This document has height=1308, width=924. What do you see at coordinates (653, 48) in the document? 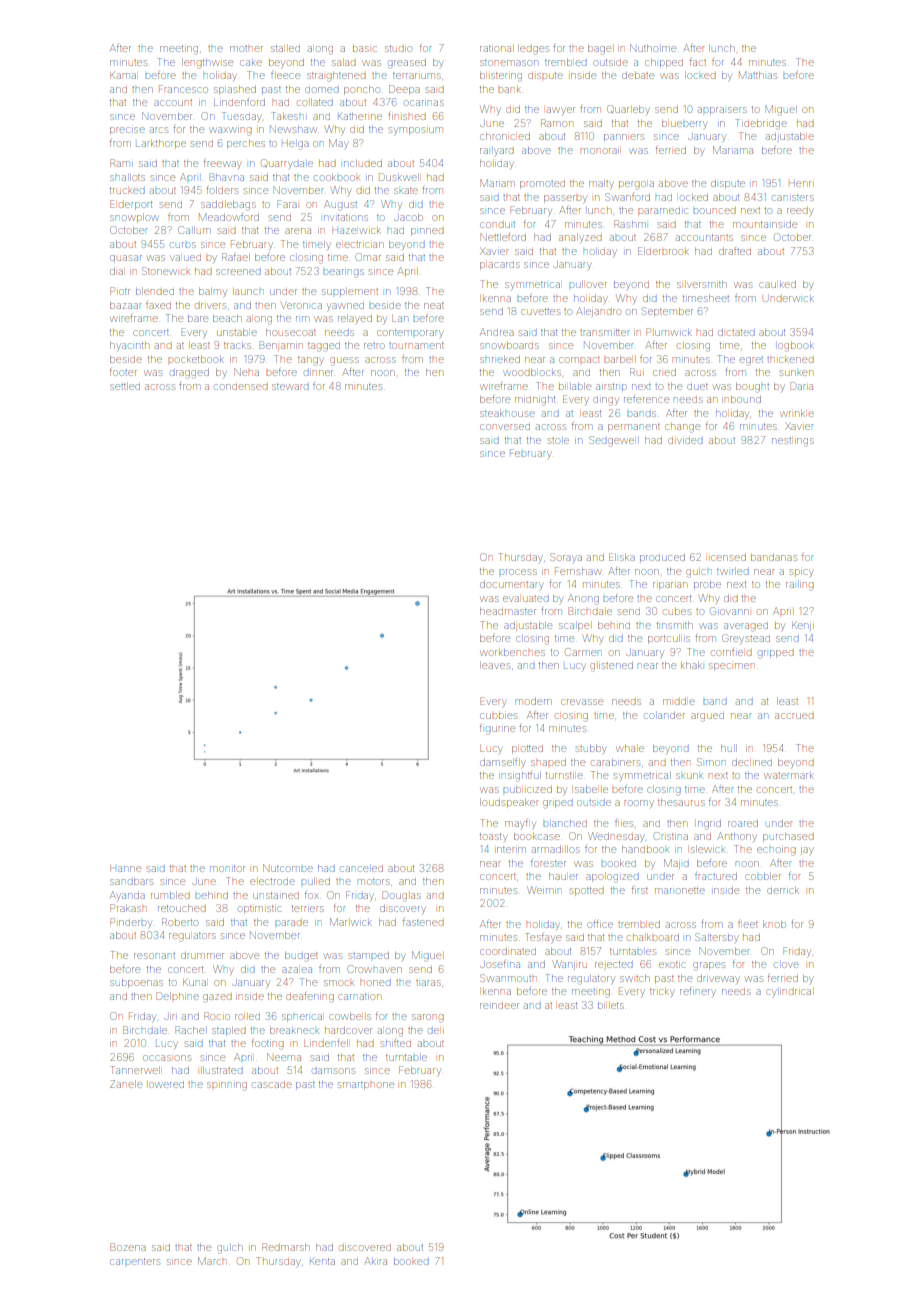
I see `Nutholme` at bounding box center [653, 48].
